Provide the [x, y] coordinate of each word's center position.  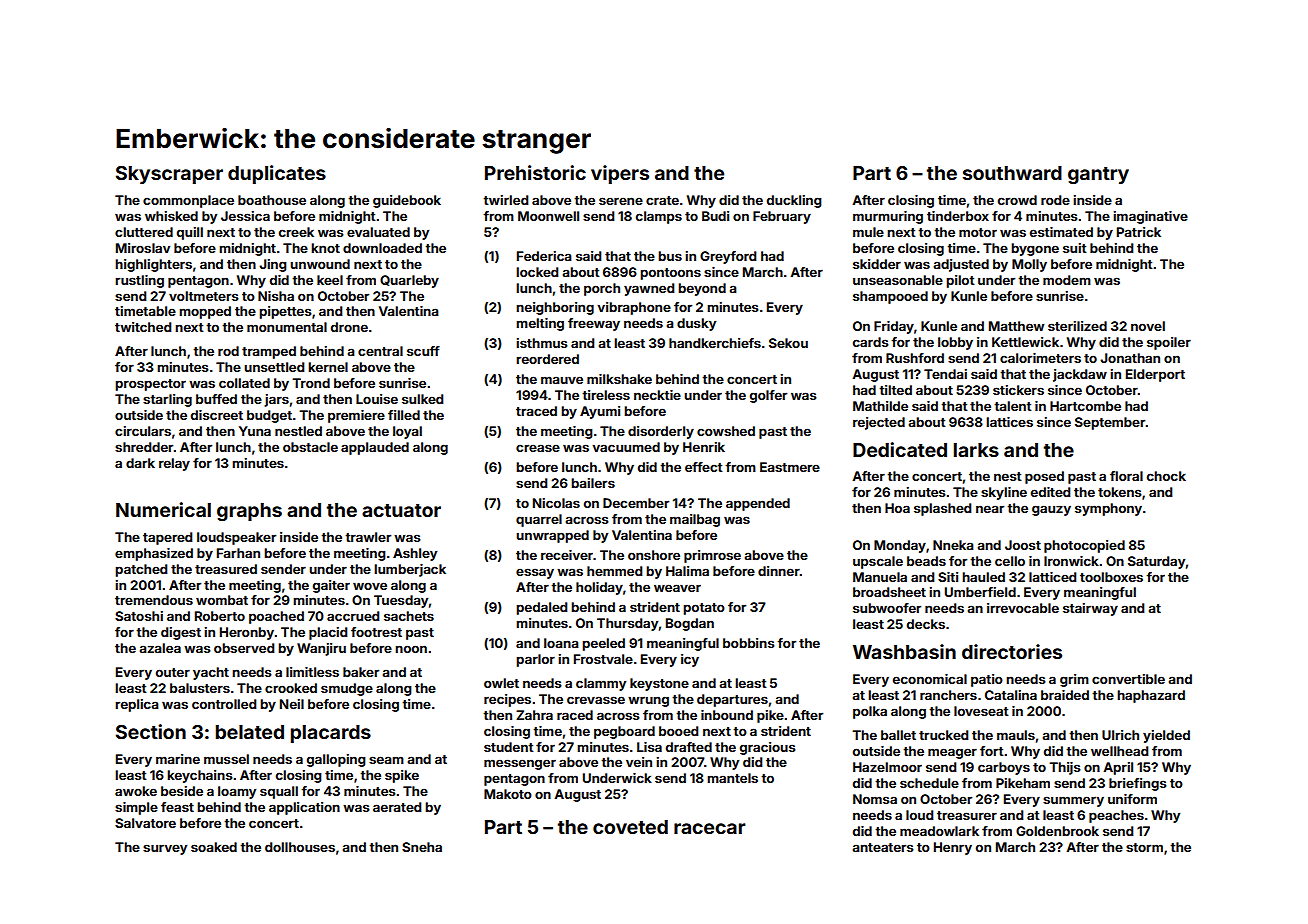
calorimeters [1040, 358]
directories [1012, 651]
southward [1012, 173]
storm [1144, 847]
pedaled [542, 608]
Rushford [915, 358]
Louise [377, 399]
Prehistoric [535, 172]
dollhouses [300, 847]
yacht [211, 673]
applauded [375, 448]
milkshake [619, 379]
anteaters [883, 847]
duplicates [277, 174]
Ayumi [600, 412]
